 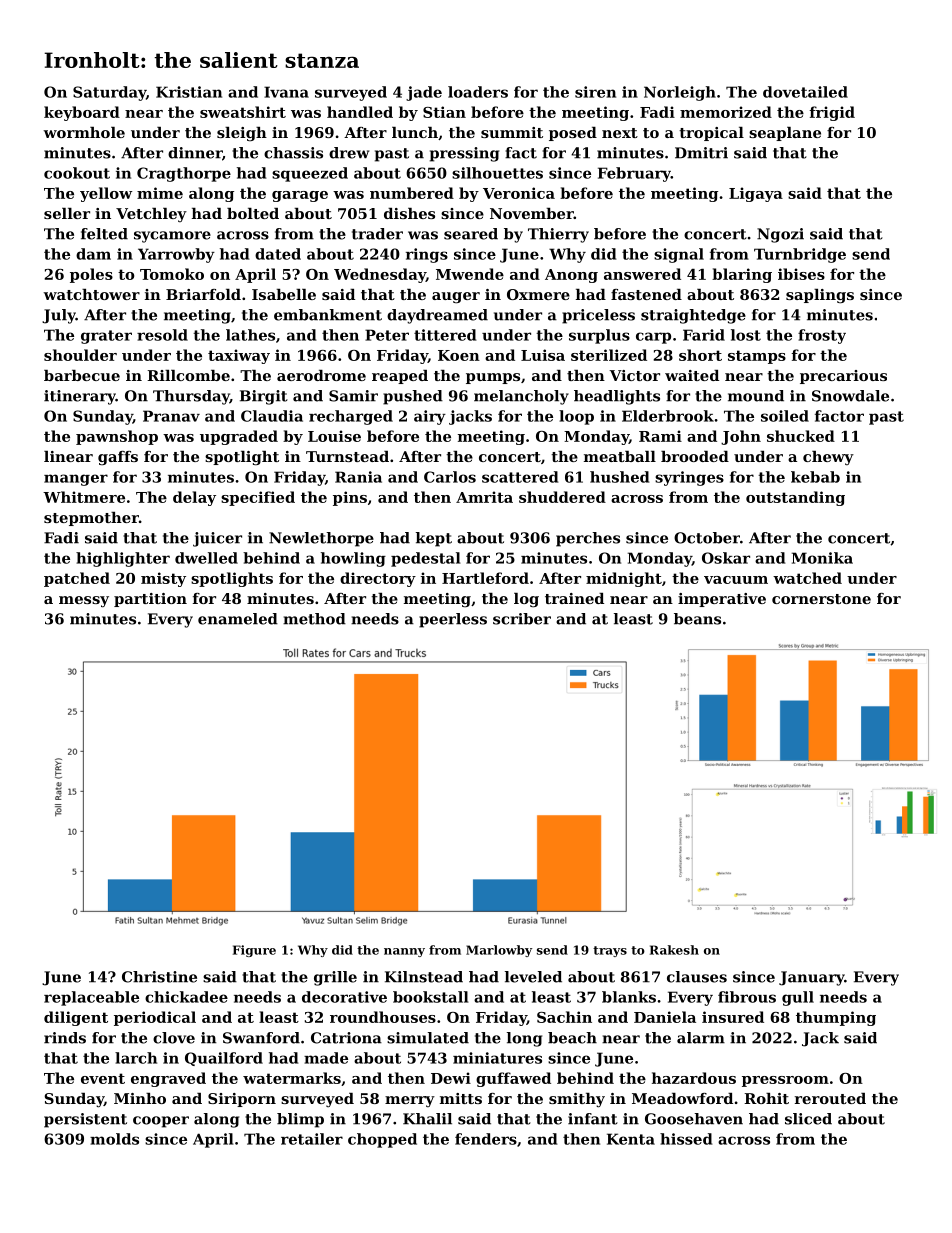 I want to click on chopped, so click(x=382, y=1140).
